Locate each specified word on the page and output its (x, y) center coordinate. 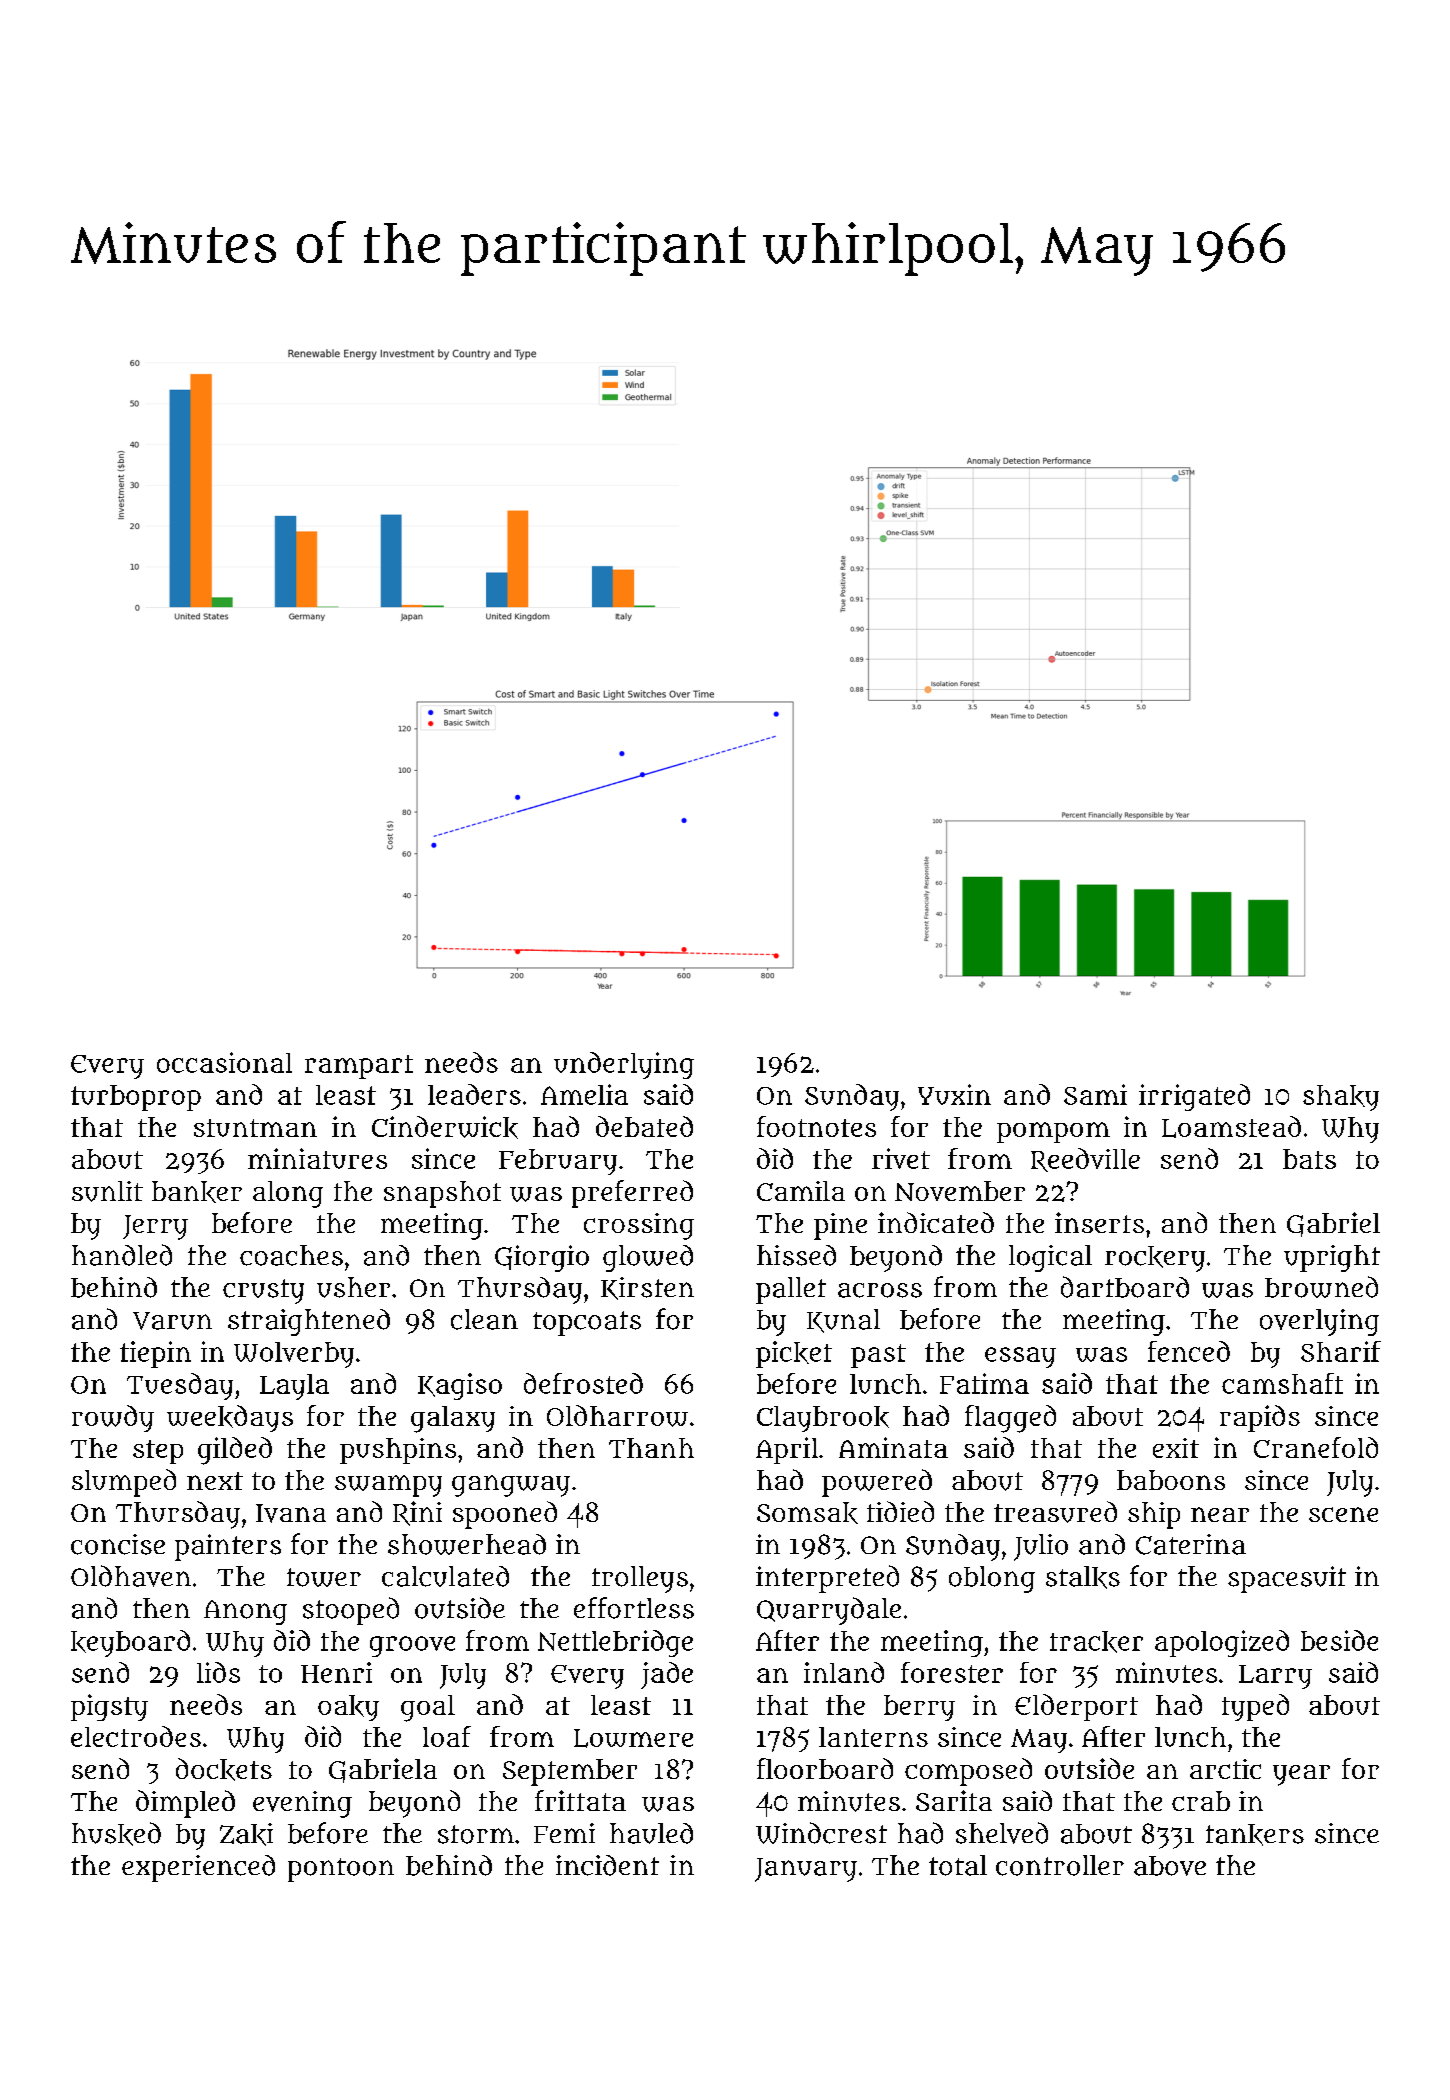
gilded (235, 1451)
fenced (1189, 1351)
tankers (1255, 1835)
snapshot (442, 1194)
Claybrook (823, 1419)
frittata (580, 1800)
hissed (796, 1255)
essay (1020, 1357)
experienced (198, 1868)
